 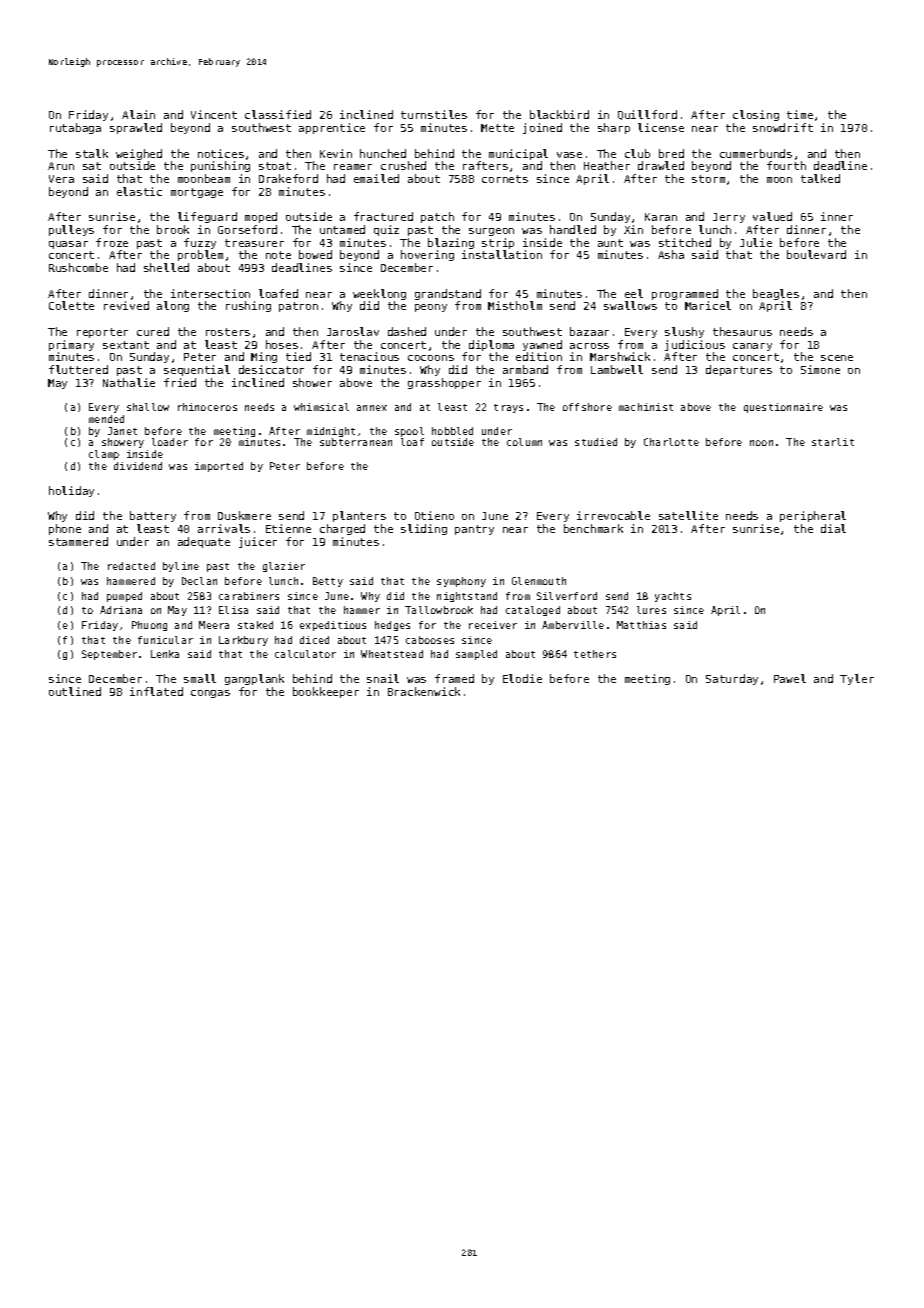 What do you see at coordinates (403, 165) in the screenshot?
I see `crushed` at bounding box center [403, 165].
